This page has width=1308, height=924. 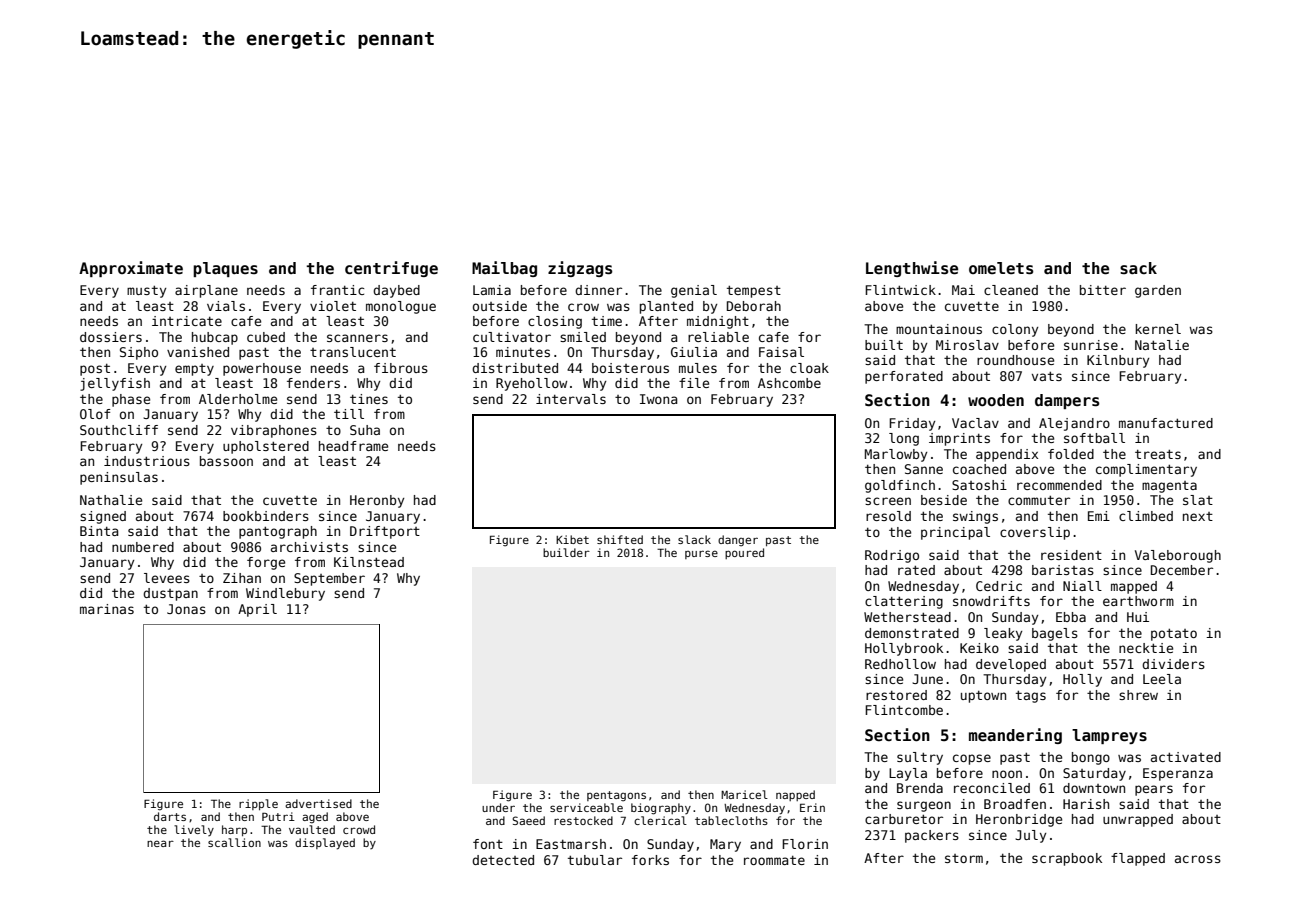 What do you see at coordinates (781, 352) in the page?
I see `Faisal` at bounding box center [781, 352].
